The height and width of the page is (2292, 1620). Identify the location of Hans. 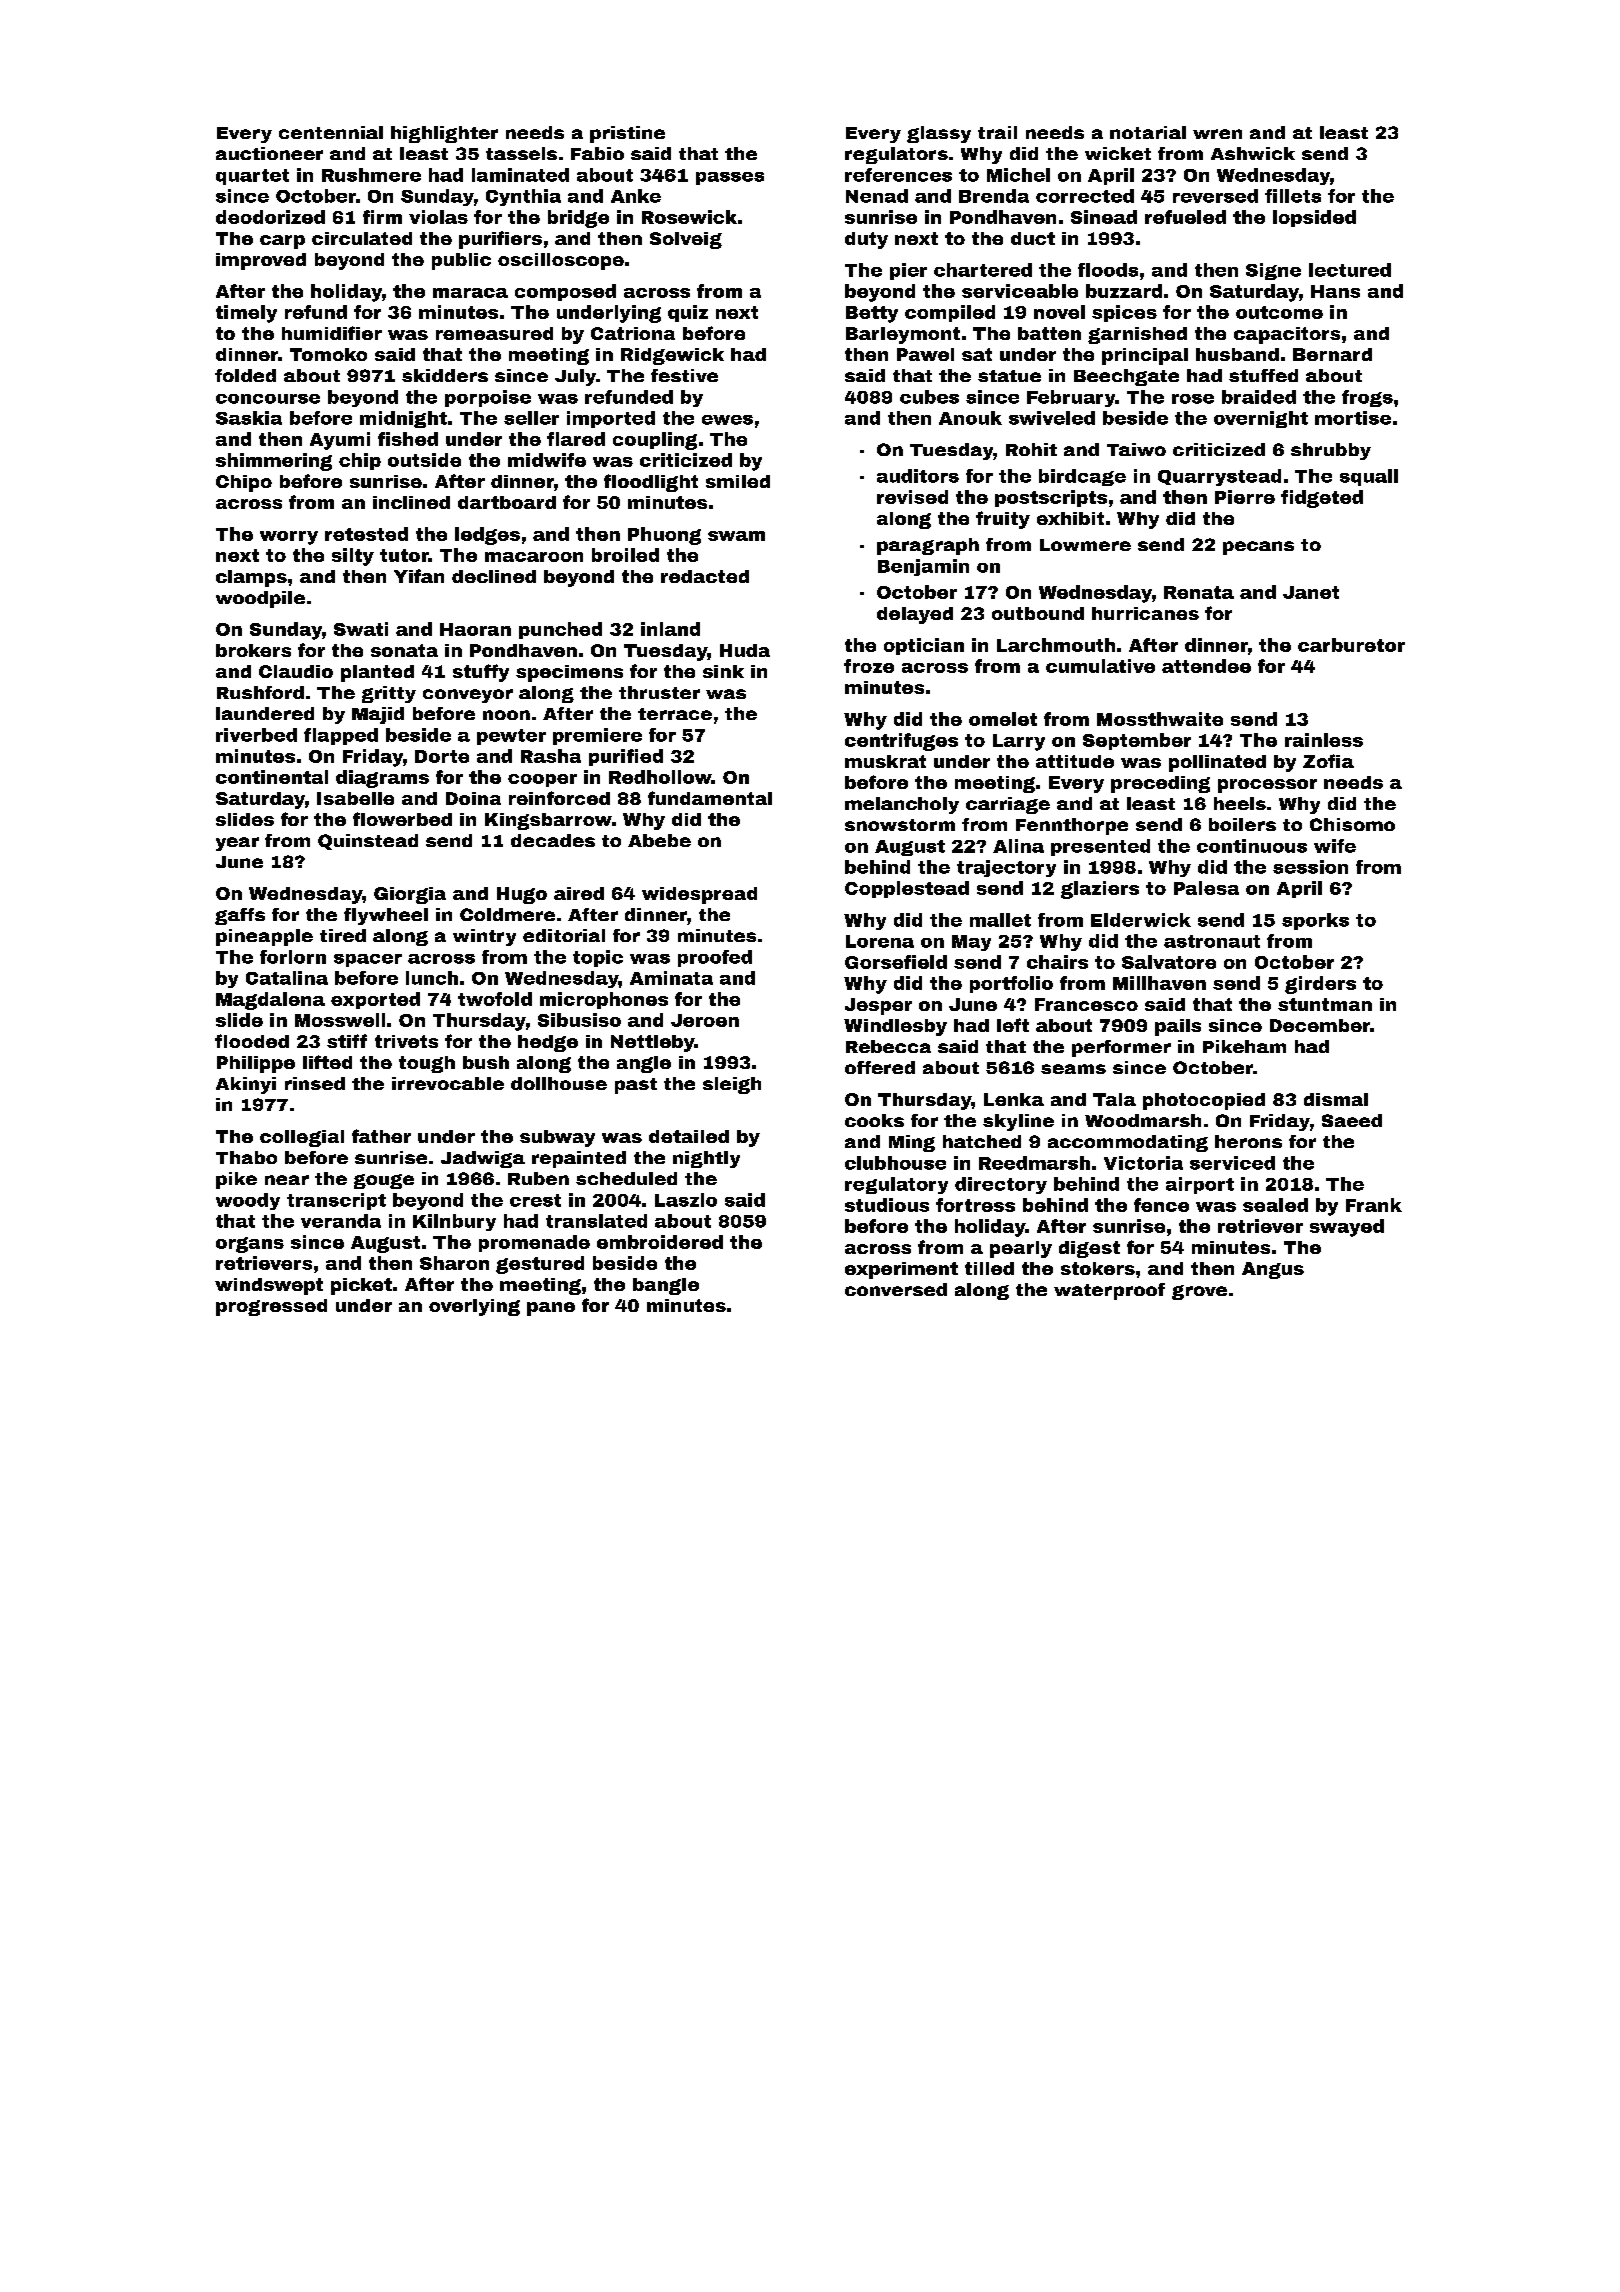
(1335, 291).
